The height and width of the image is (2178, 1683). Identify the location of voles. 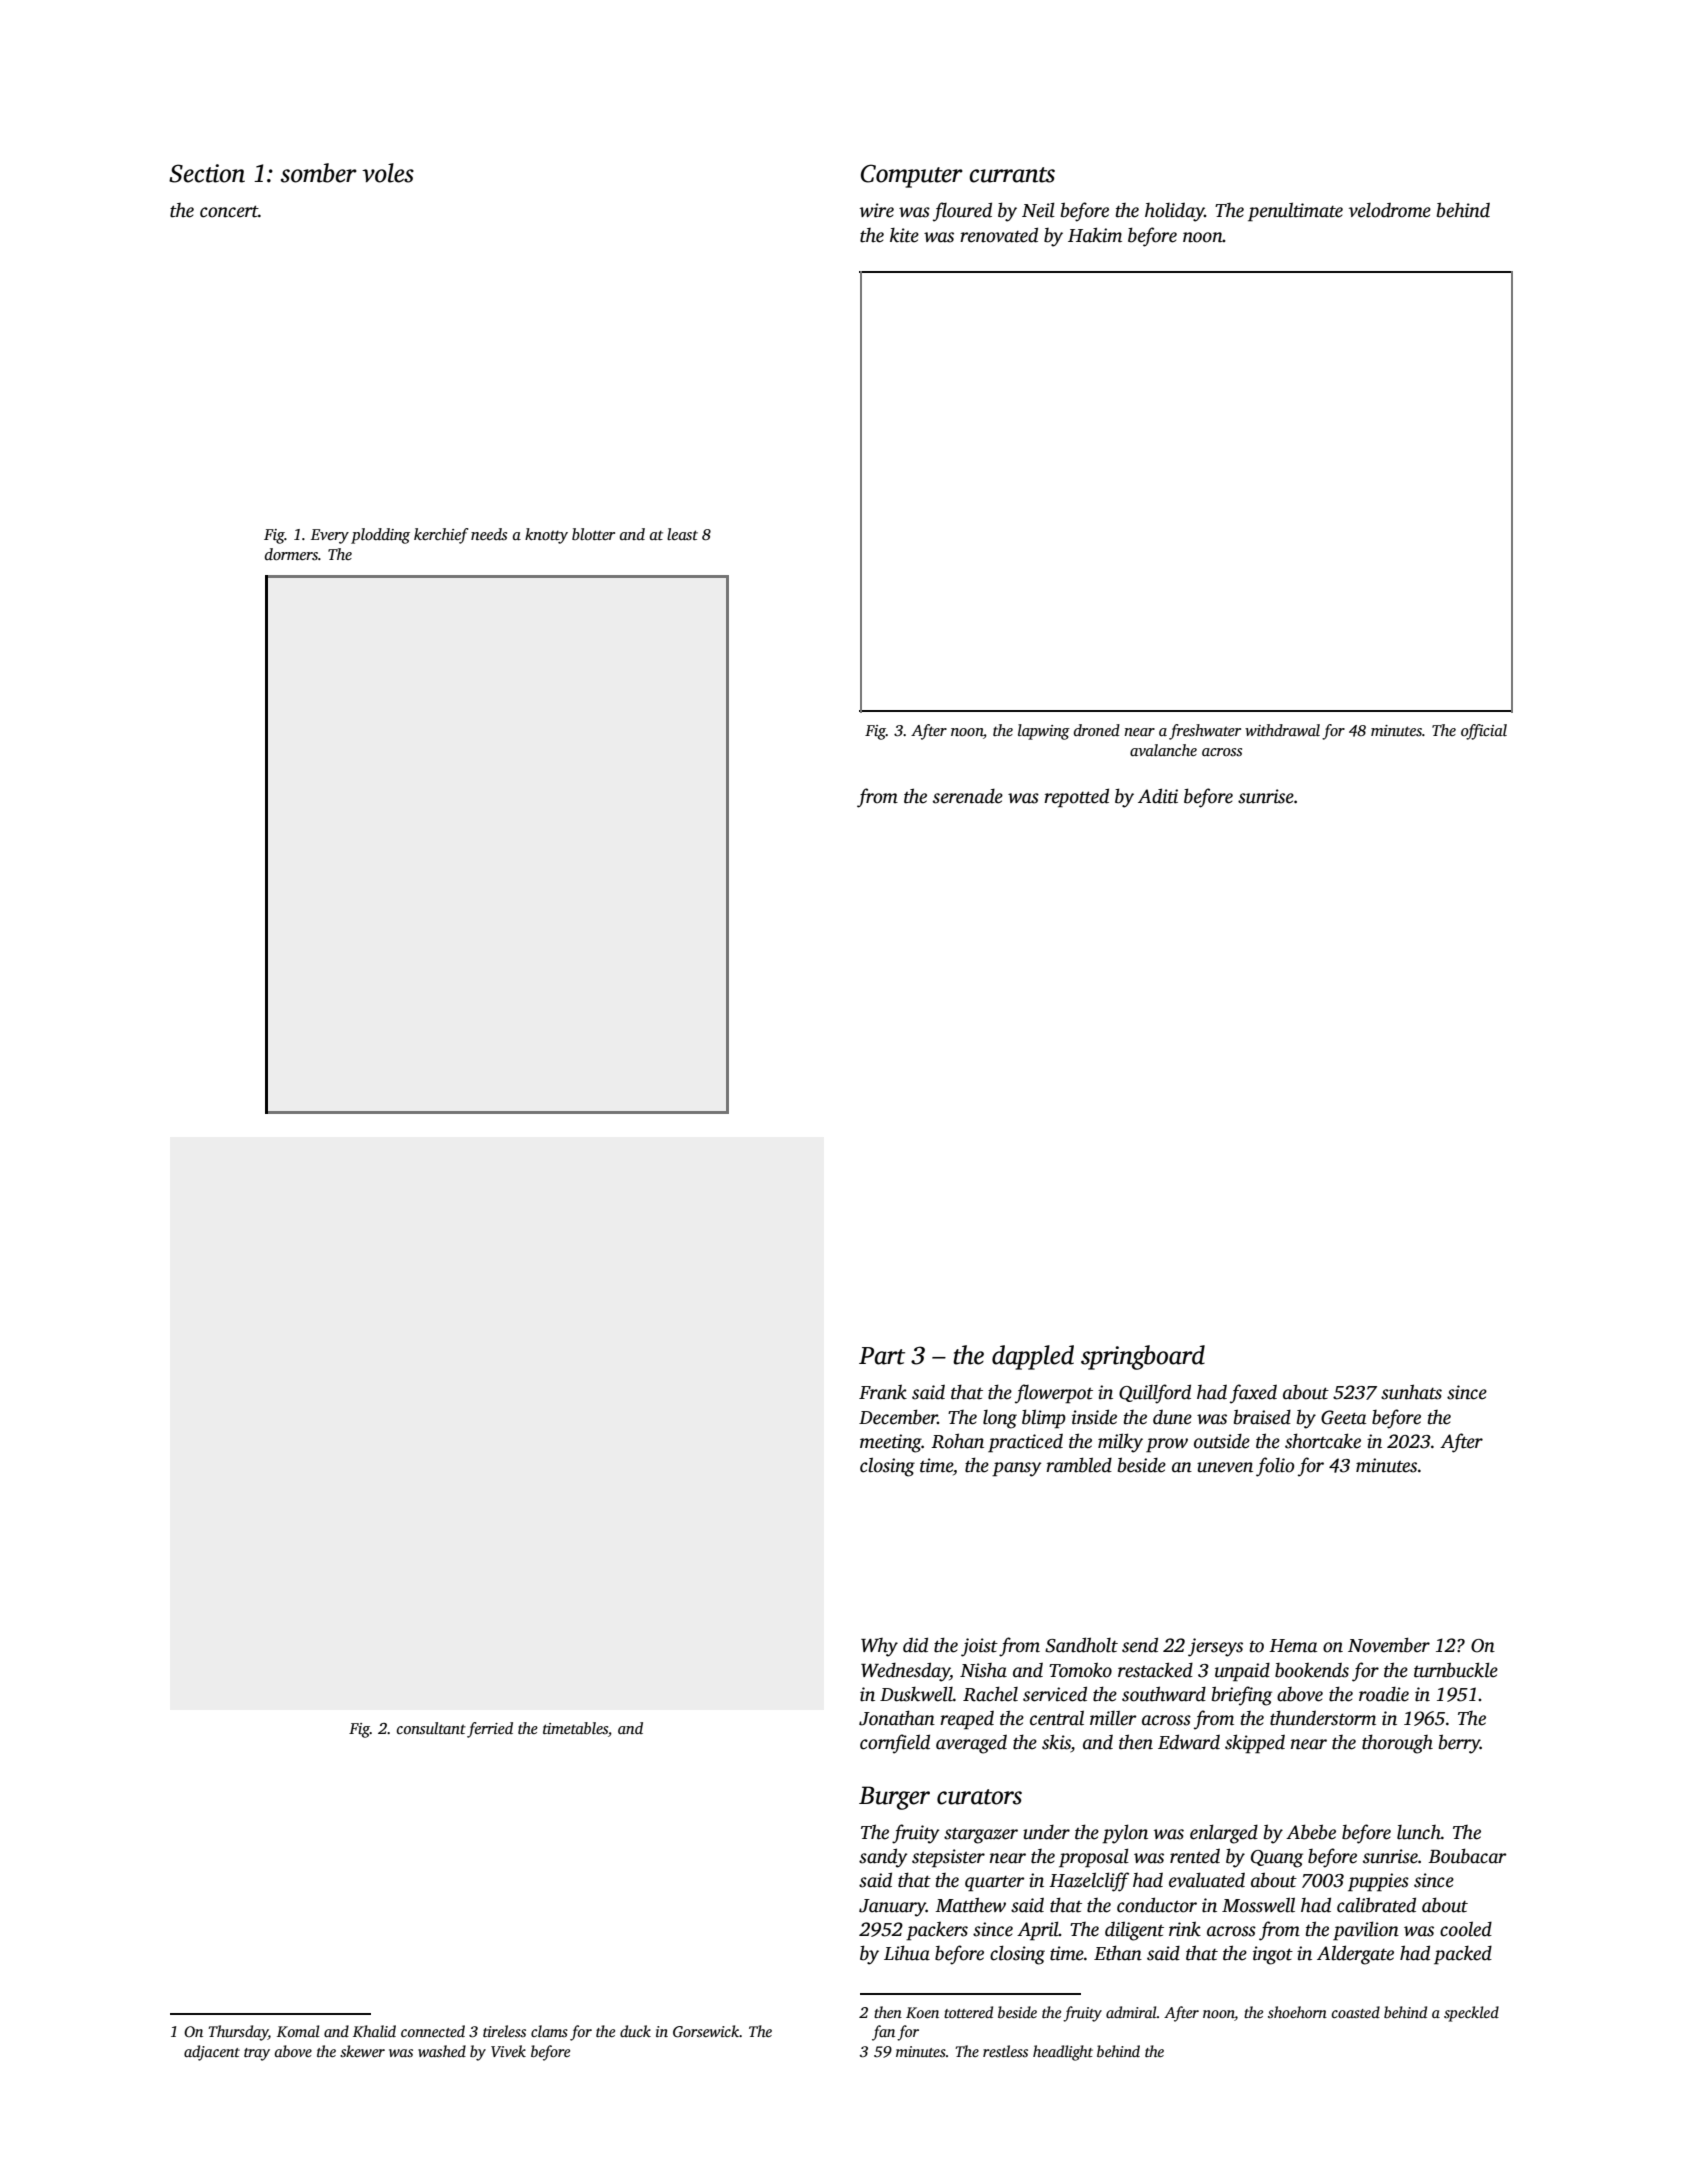
(388, 173).
